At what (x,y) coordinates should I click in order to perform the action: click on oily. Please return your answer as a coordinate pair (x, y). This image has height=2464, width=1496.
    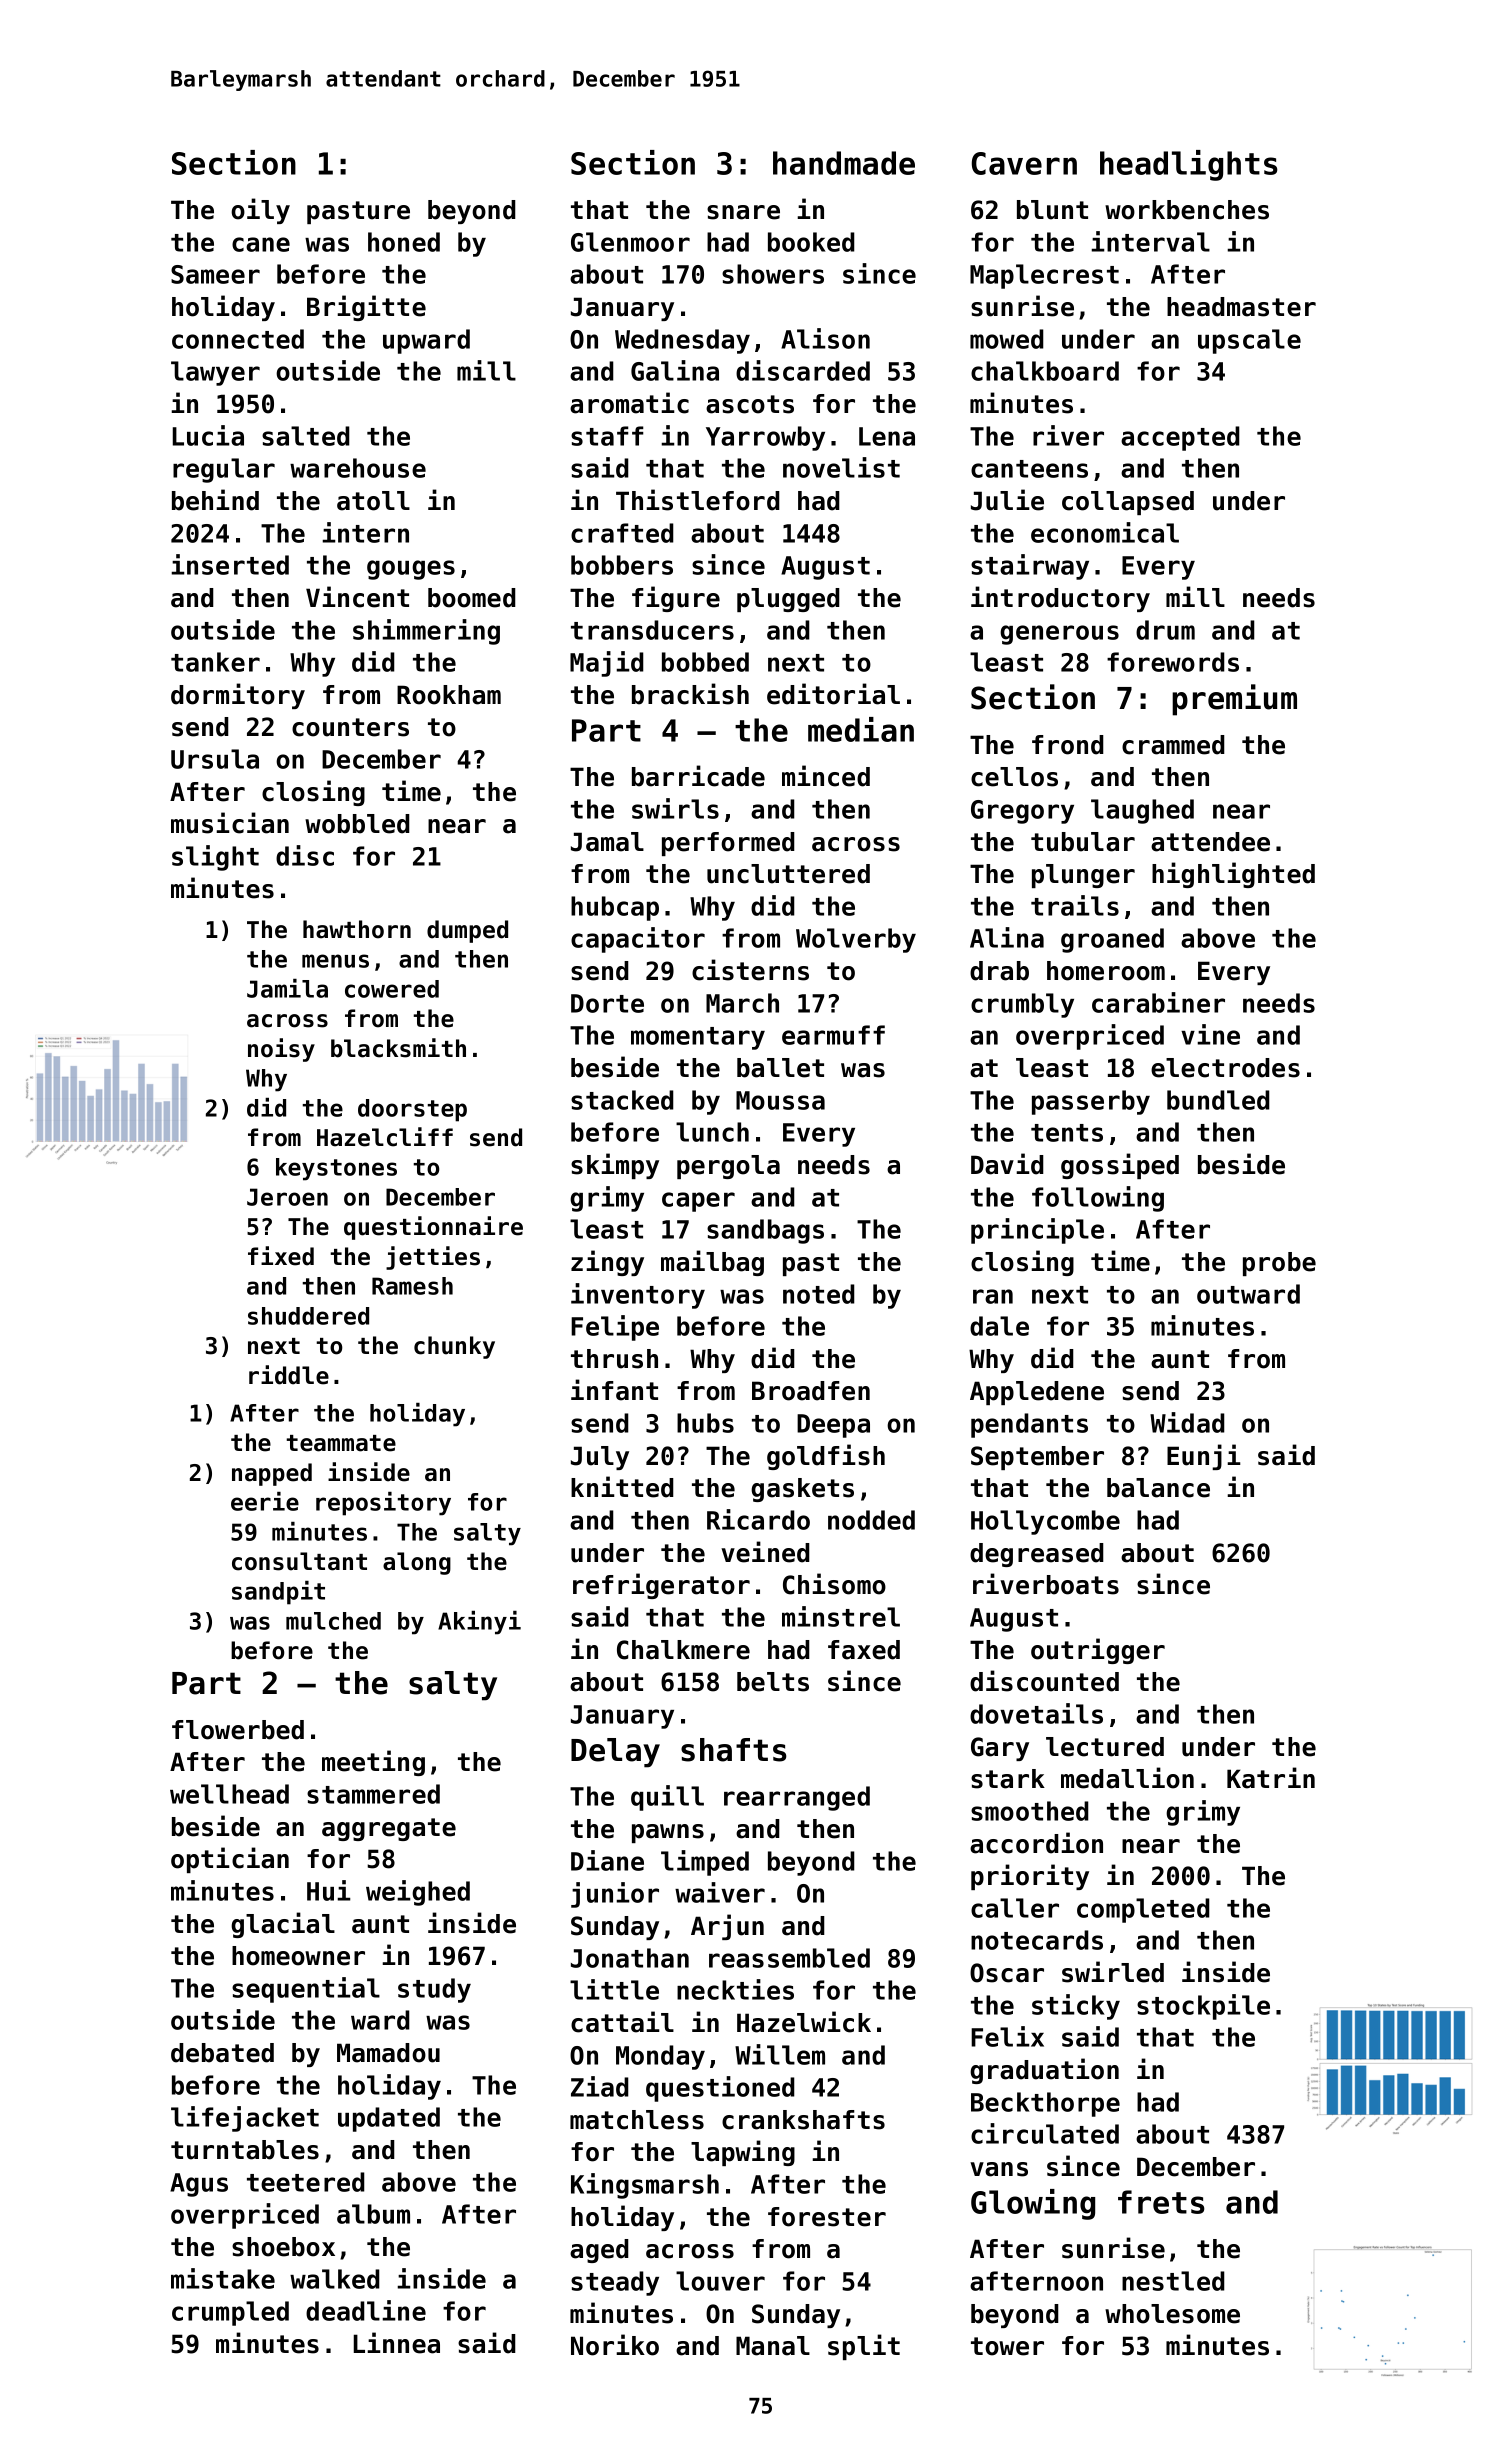
    Looking at the image, I should click on (260, 211).
